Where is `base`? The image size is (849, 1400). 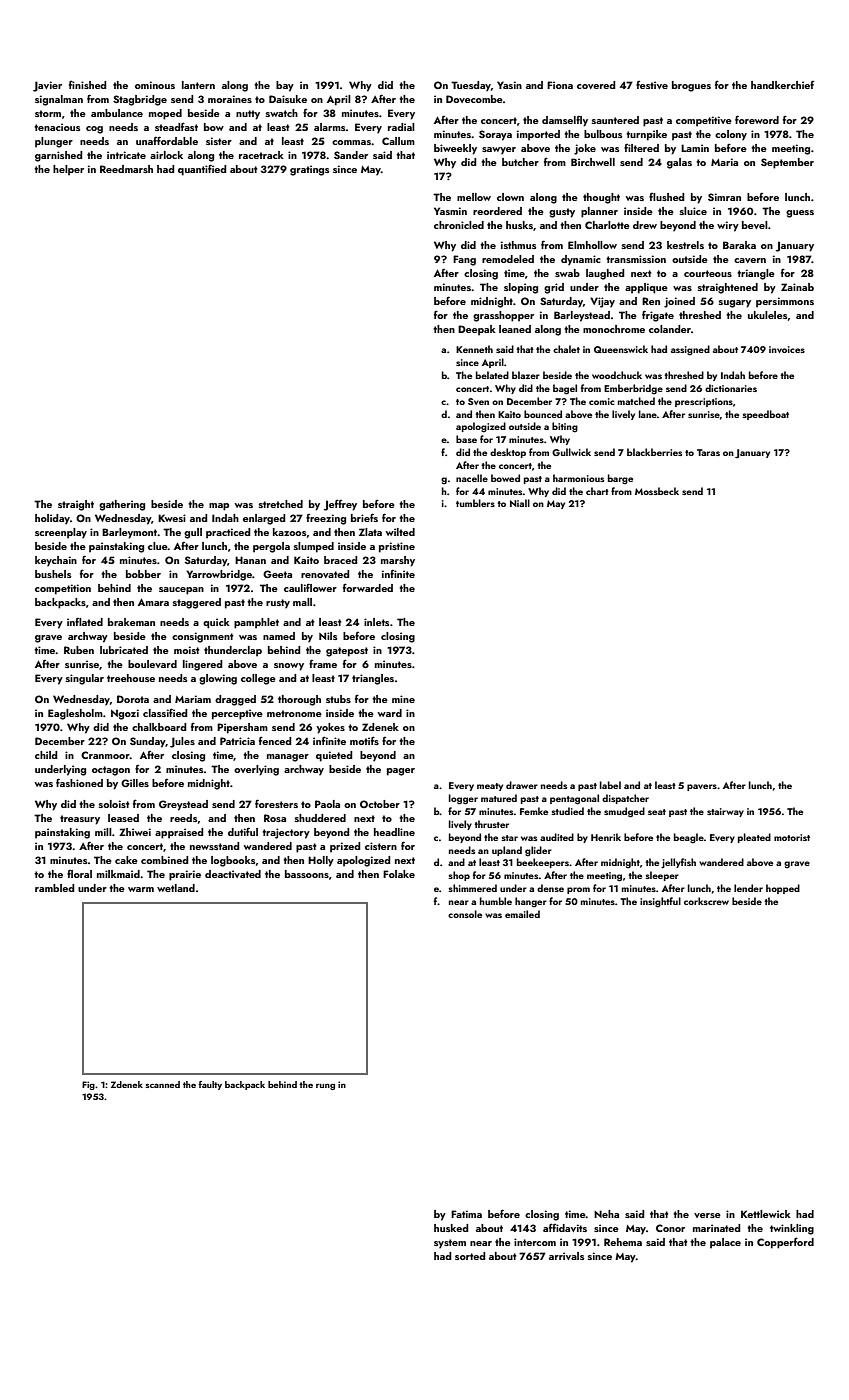 base is located at coordinates (466, 439).
